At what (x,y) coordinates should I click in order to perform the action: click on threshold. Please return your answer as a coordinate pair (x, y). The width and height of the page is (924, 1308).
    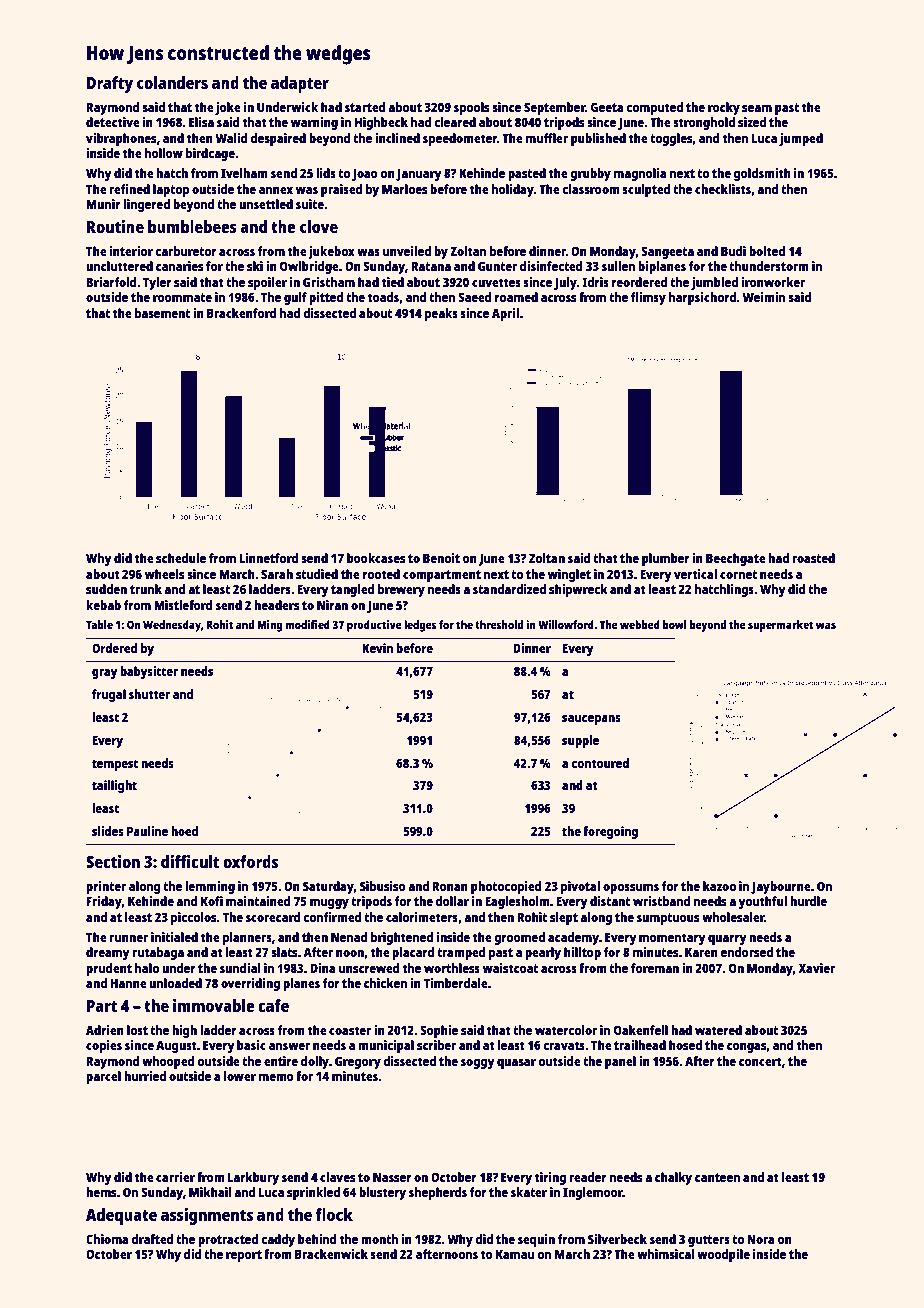
    Looking at the image, I should click on (499, 624).
